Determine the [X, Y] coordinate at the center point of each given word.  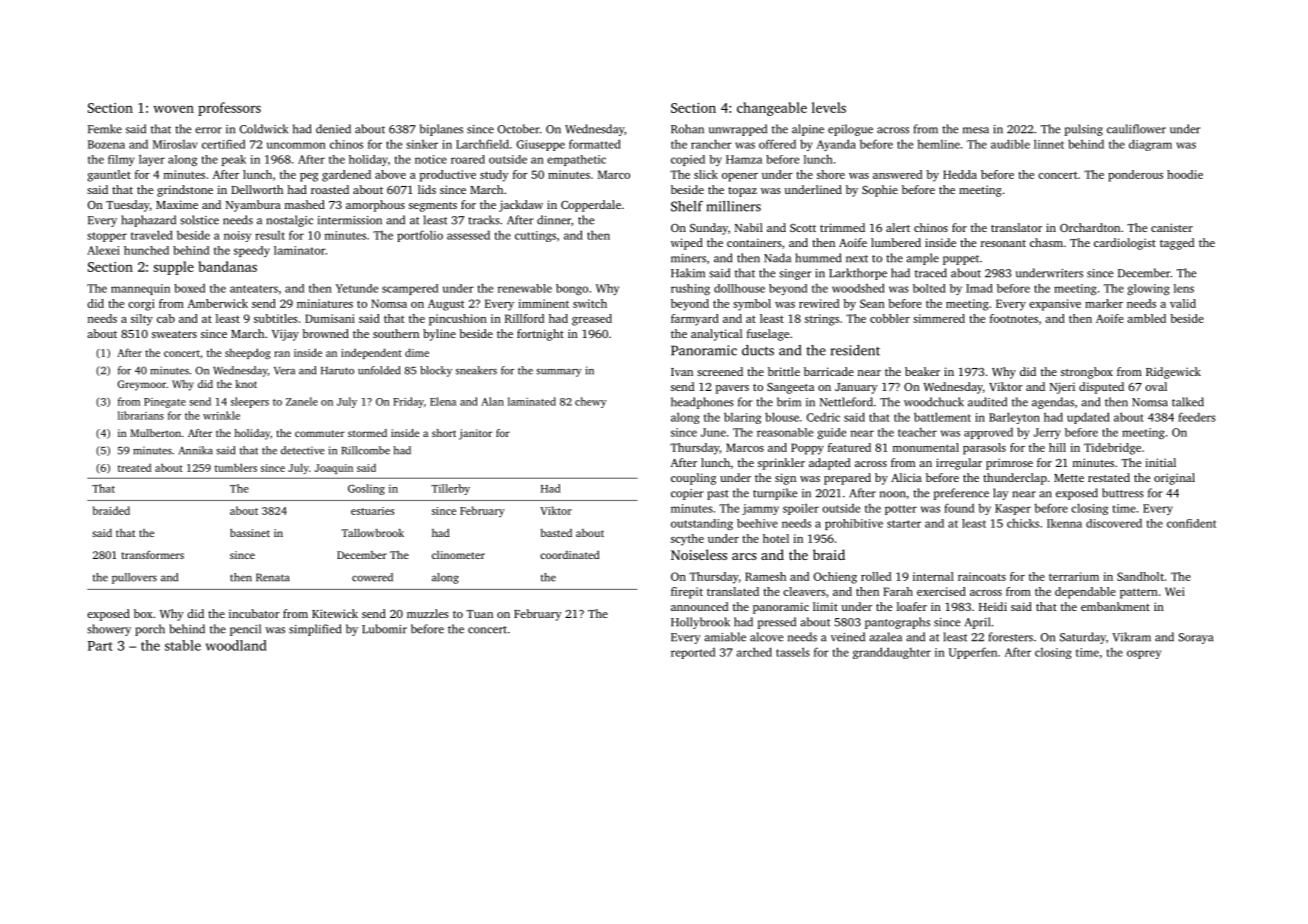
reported [693, 653]
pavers [732, 389]
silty [142, 320]
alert [898, 227]
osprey [1144, 654]
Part [100, 646]
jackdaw [521, 206]
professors [229, 109]
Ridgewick [1173, 373]
